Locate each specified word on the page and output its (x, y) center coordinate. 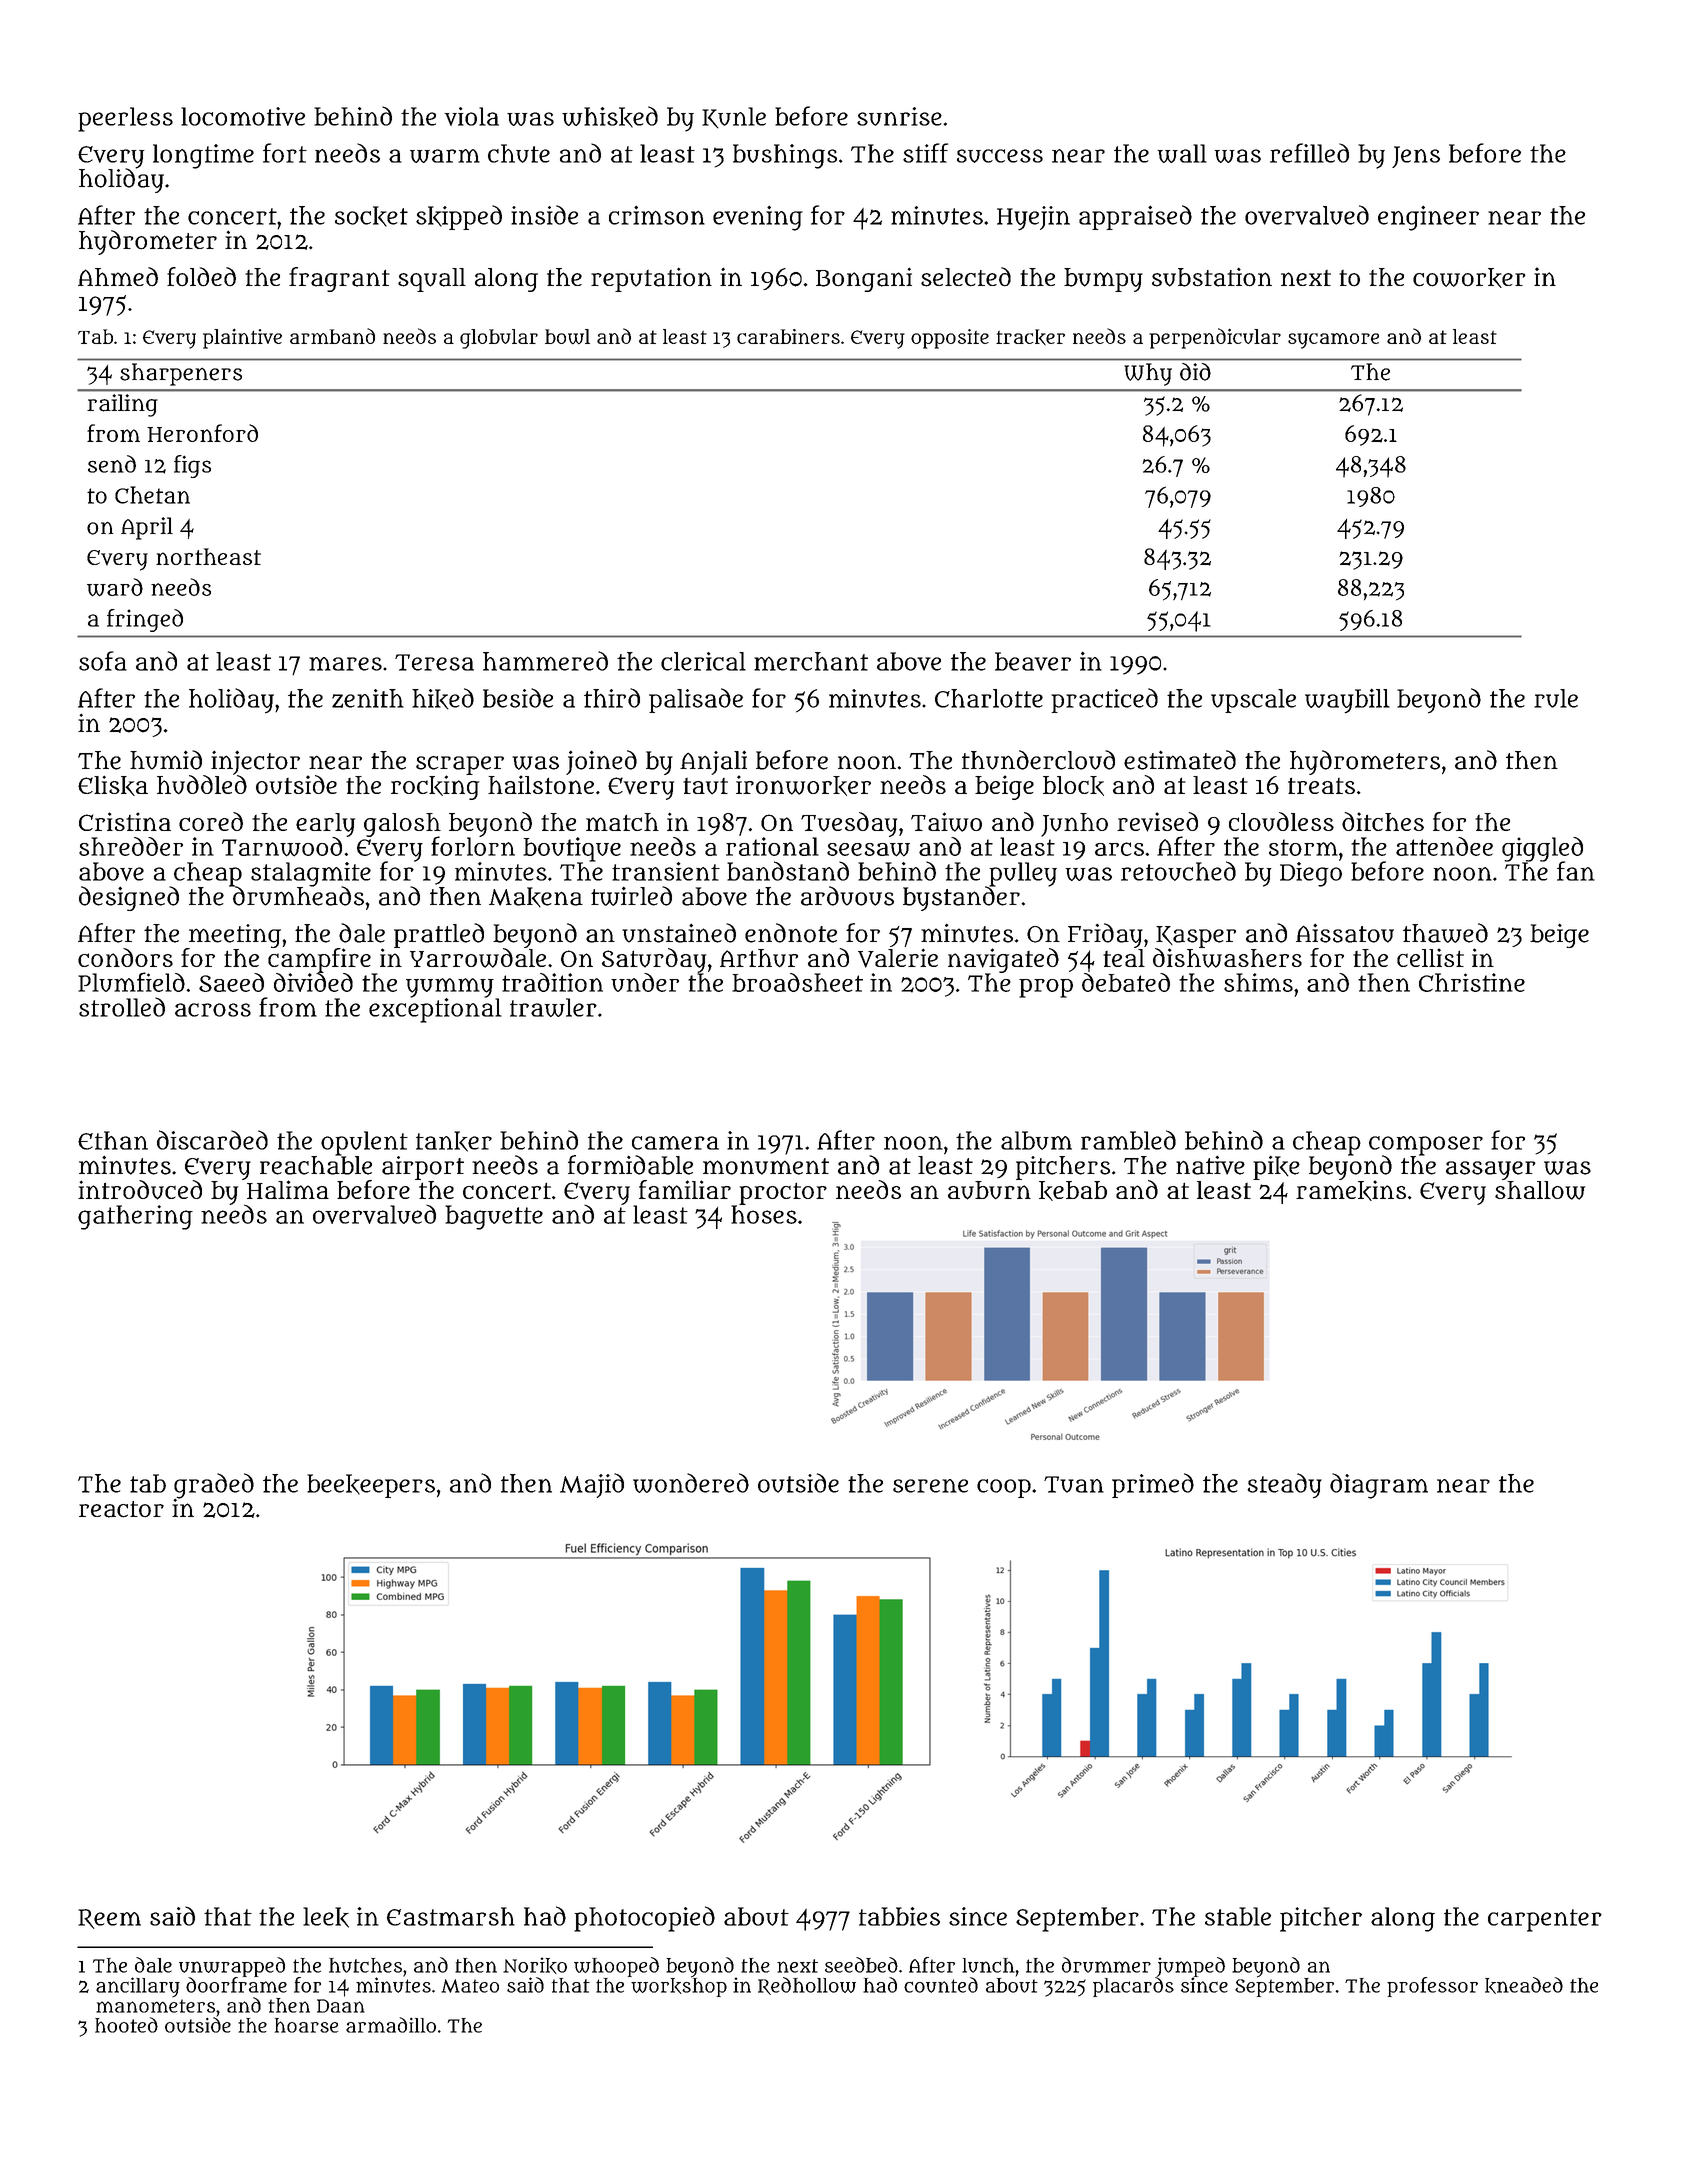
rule (1556, 698)
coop (1004, 1488)
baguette (494, 1217)
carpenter (1545, 1920)
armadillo (391, 2025)
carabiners (788, 336)
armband (332, 336)
